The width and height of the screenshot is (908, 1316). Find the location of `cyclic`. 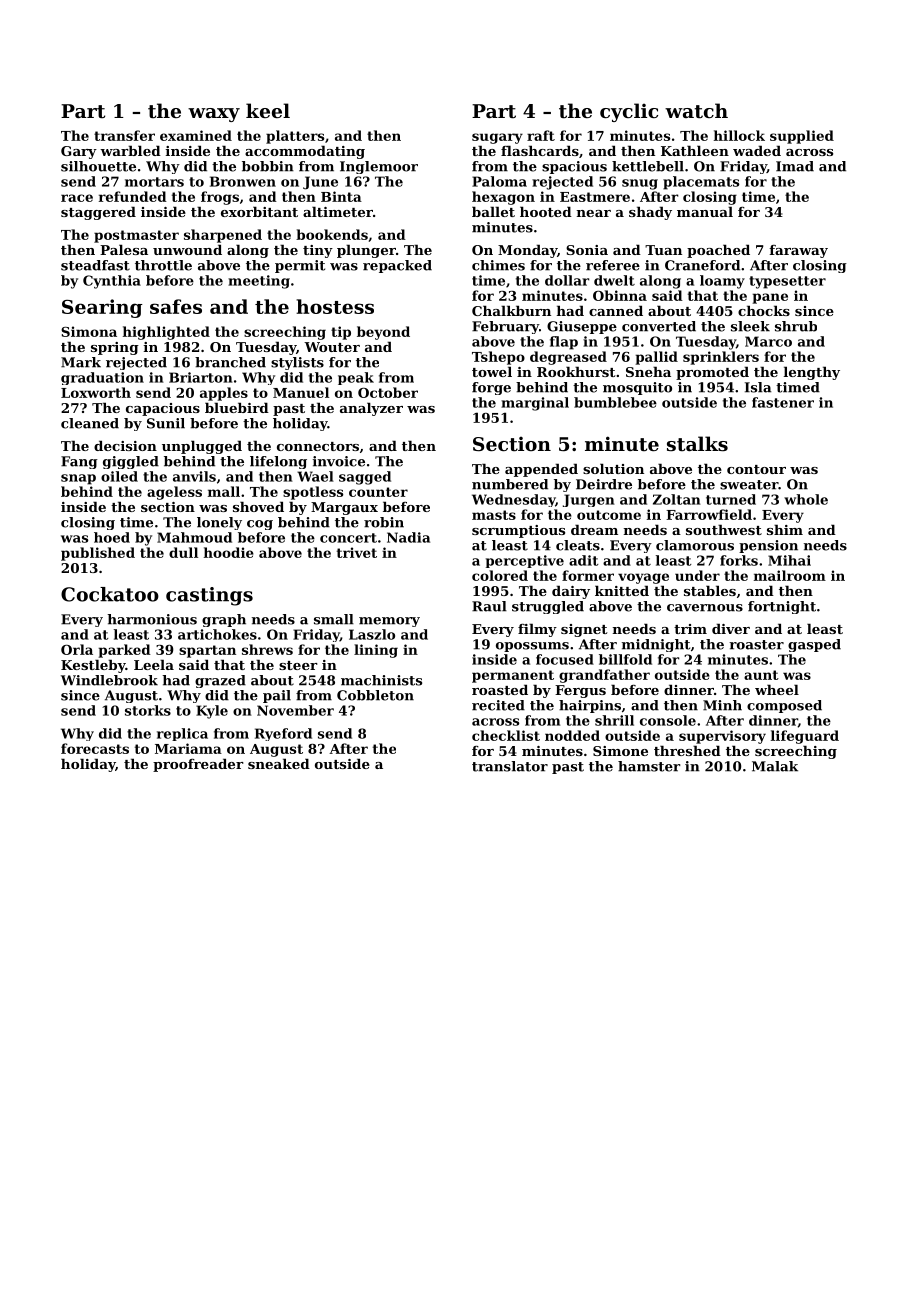

cyclic is located at coordinates (629, 112).
